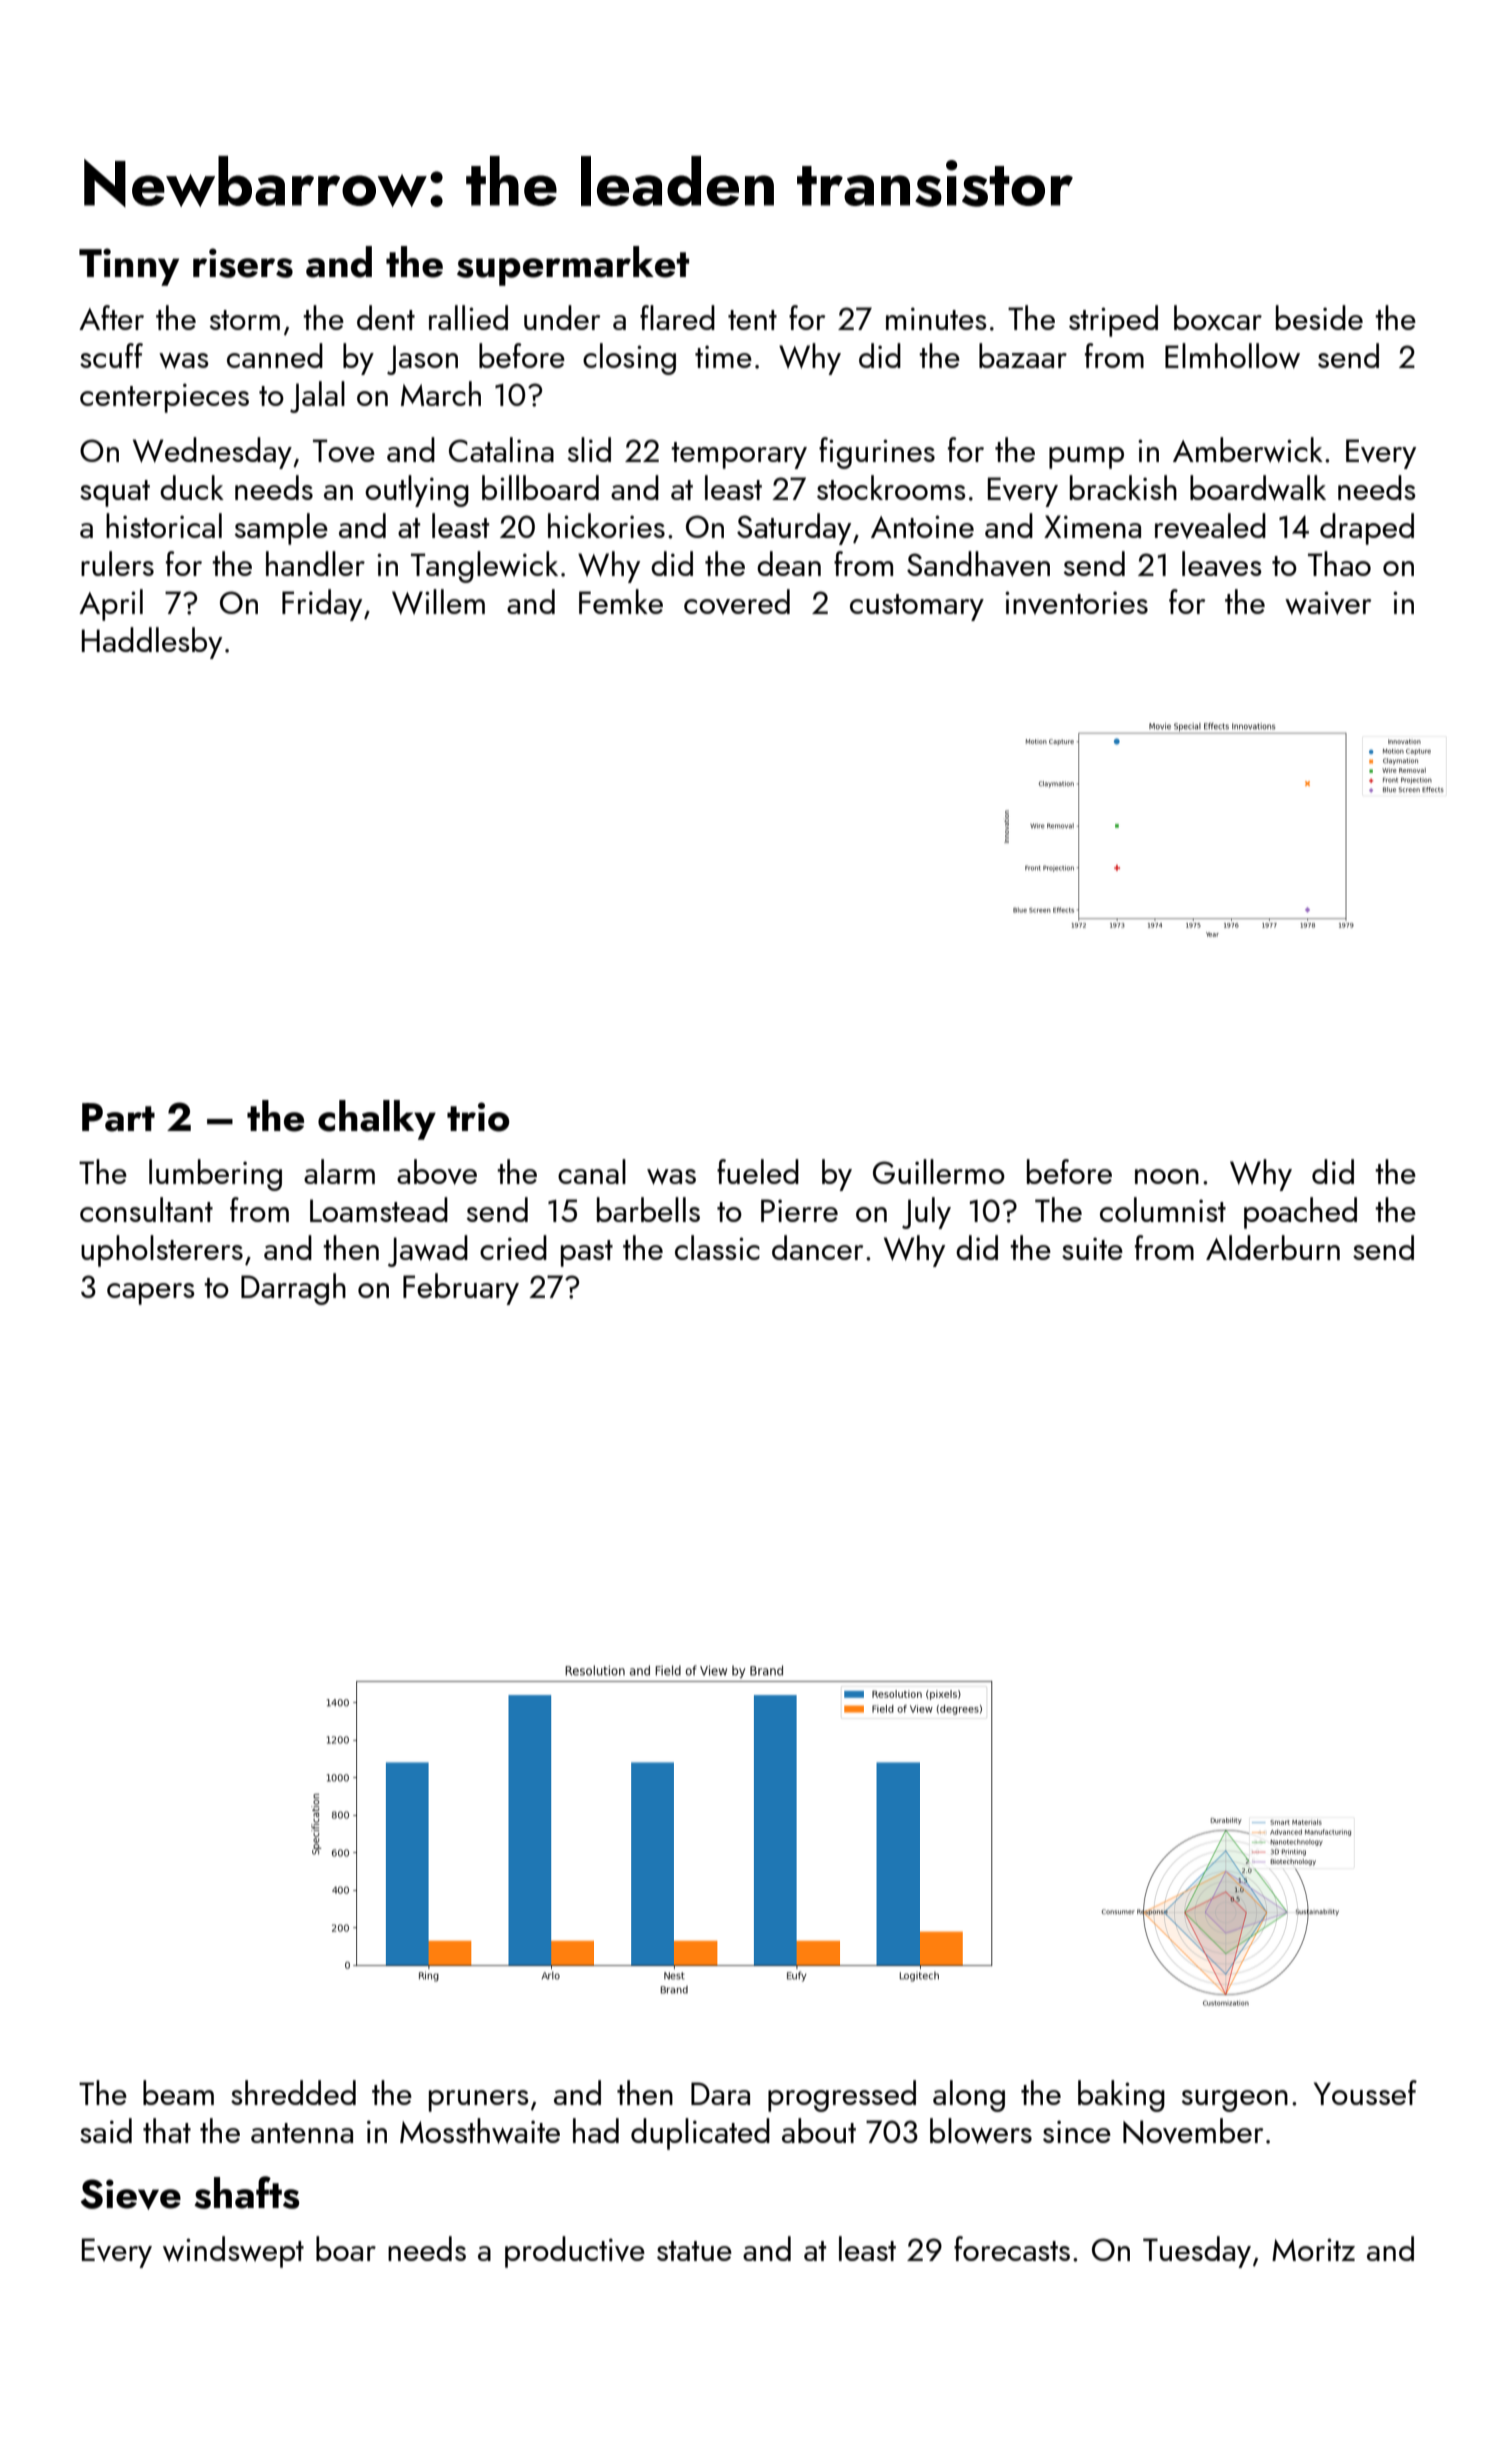  What do you see at coordinates (789, 563) in the screenshot?
I see `dean` at bounding box center [789, 563].
